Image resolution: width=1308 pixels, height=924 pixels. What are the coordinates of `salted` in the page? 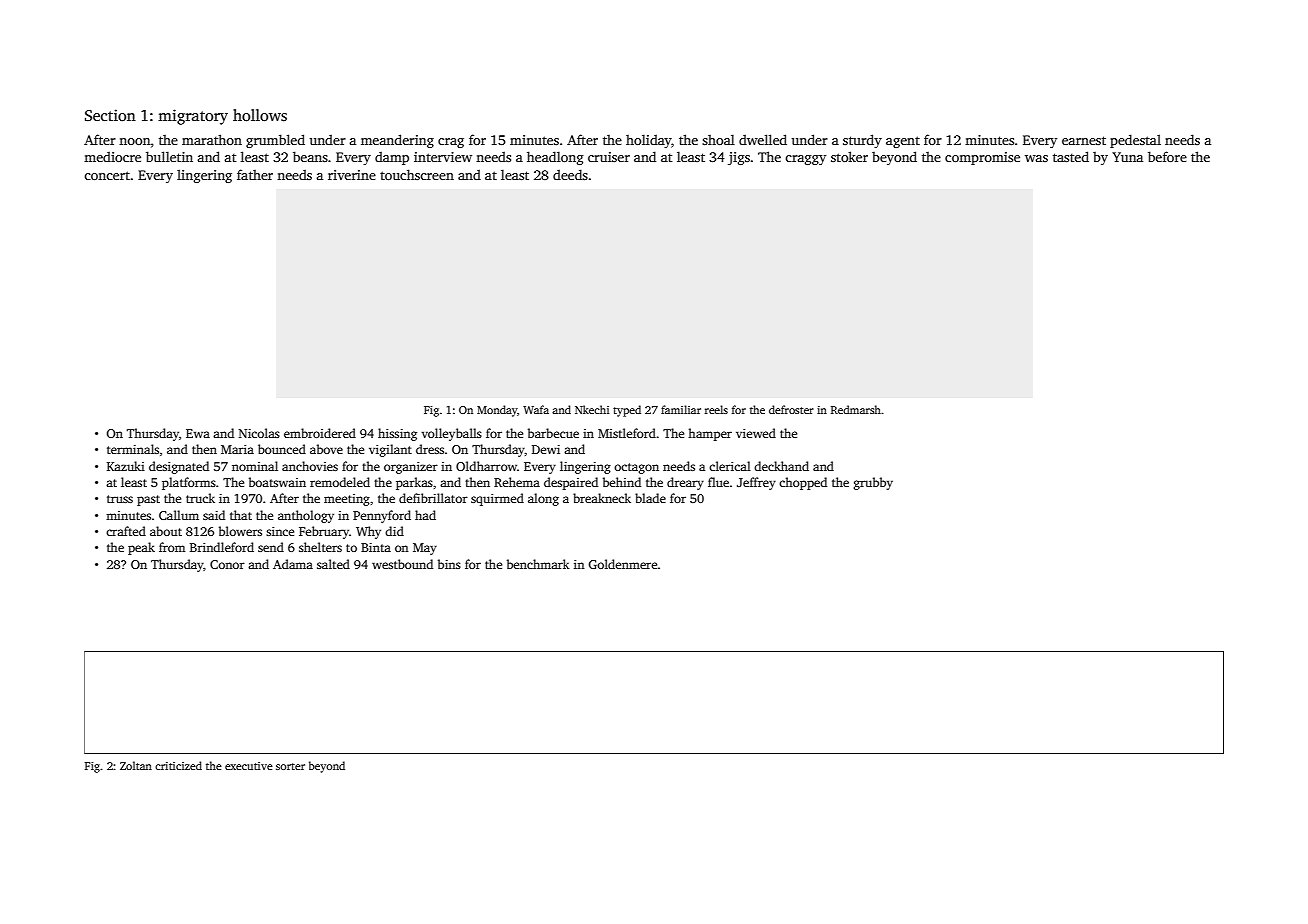 It's located at (333, 564).
